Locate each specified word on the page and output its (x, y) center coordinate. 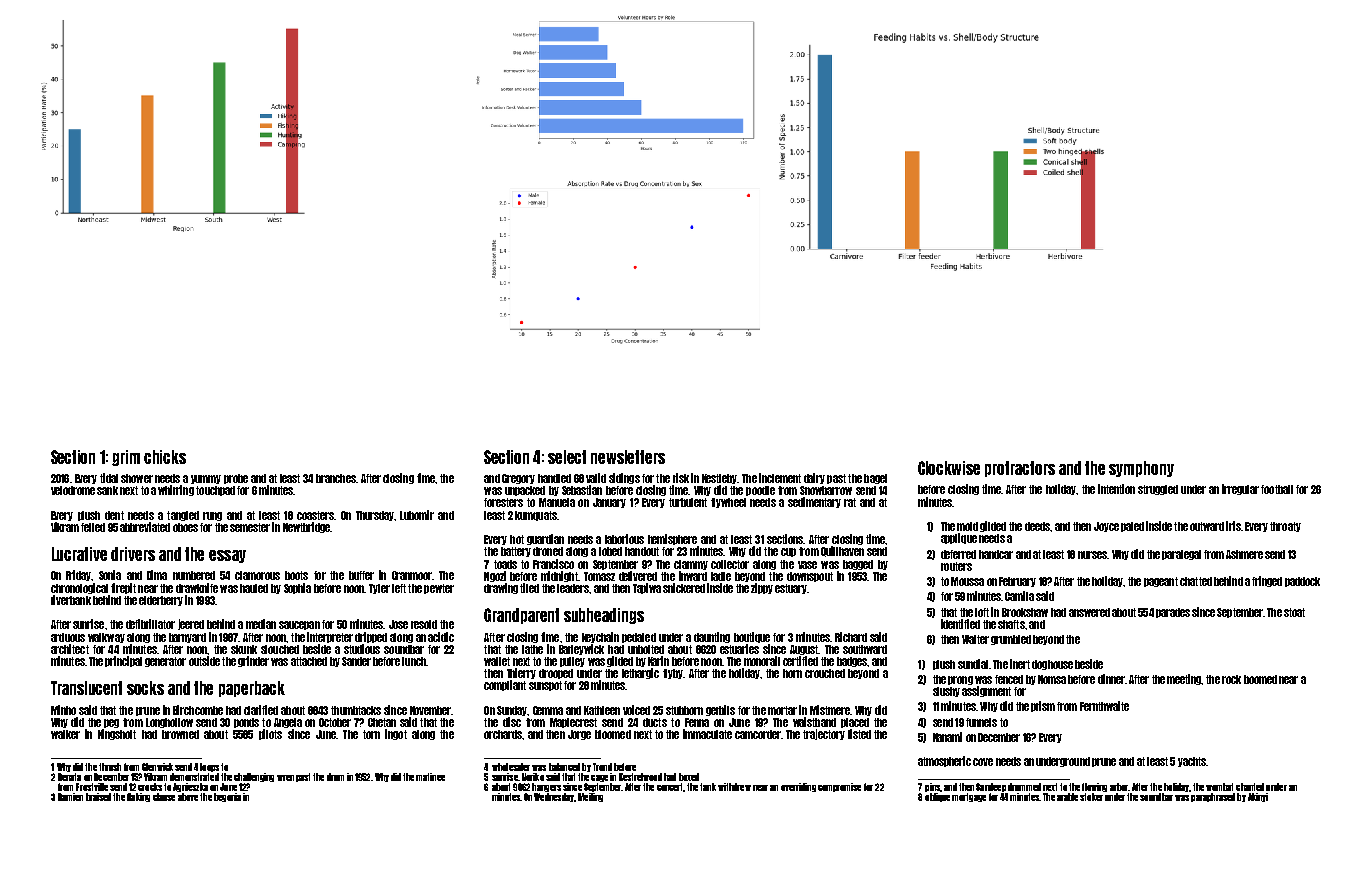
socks (145, 688)
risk (681, 478)
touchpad (215, 491)
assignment (986, 691)
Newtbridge (306, 527)
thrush (110, 767)
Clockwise (949, 468)
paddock (1302, 582)
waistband (814, 722)
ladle (721, 576)
